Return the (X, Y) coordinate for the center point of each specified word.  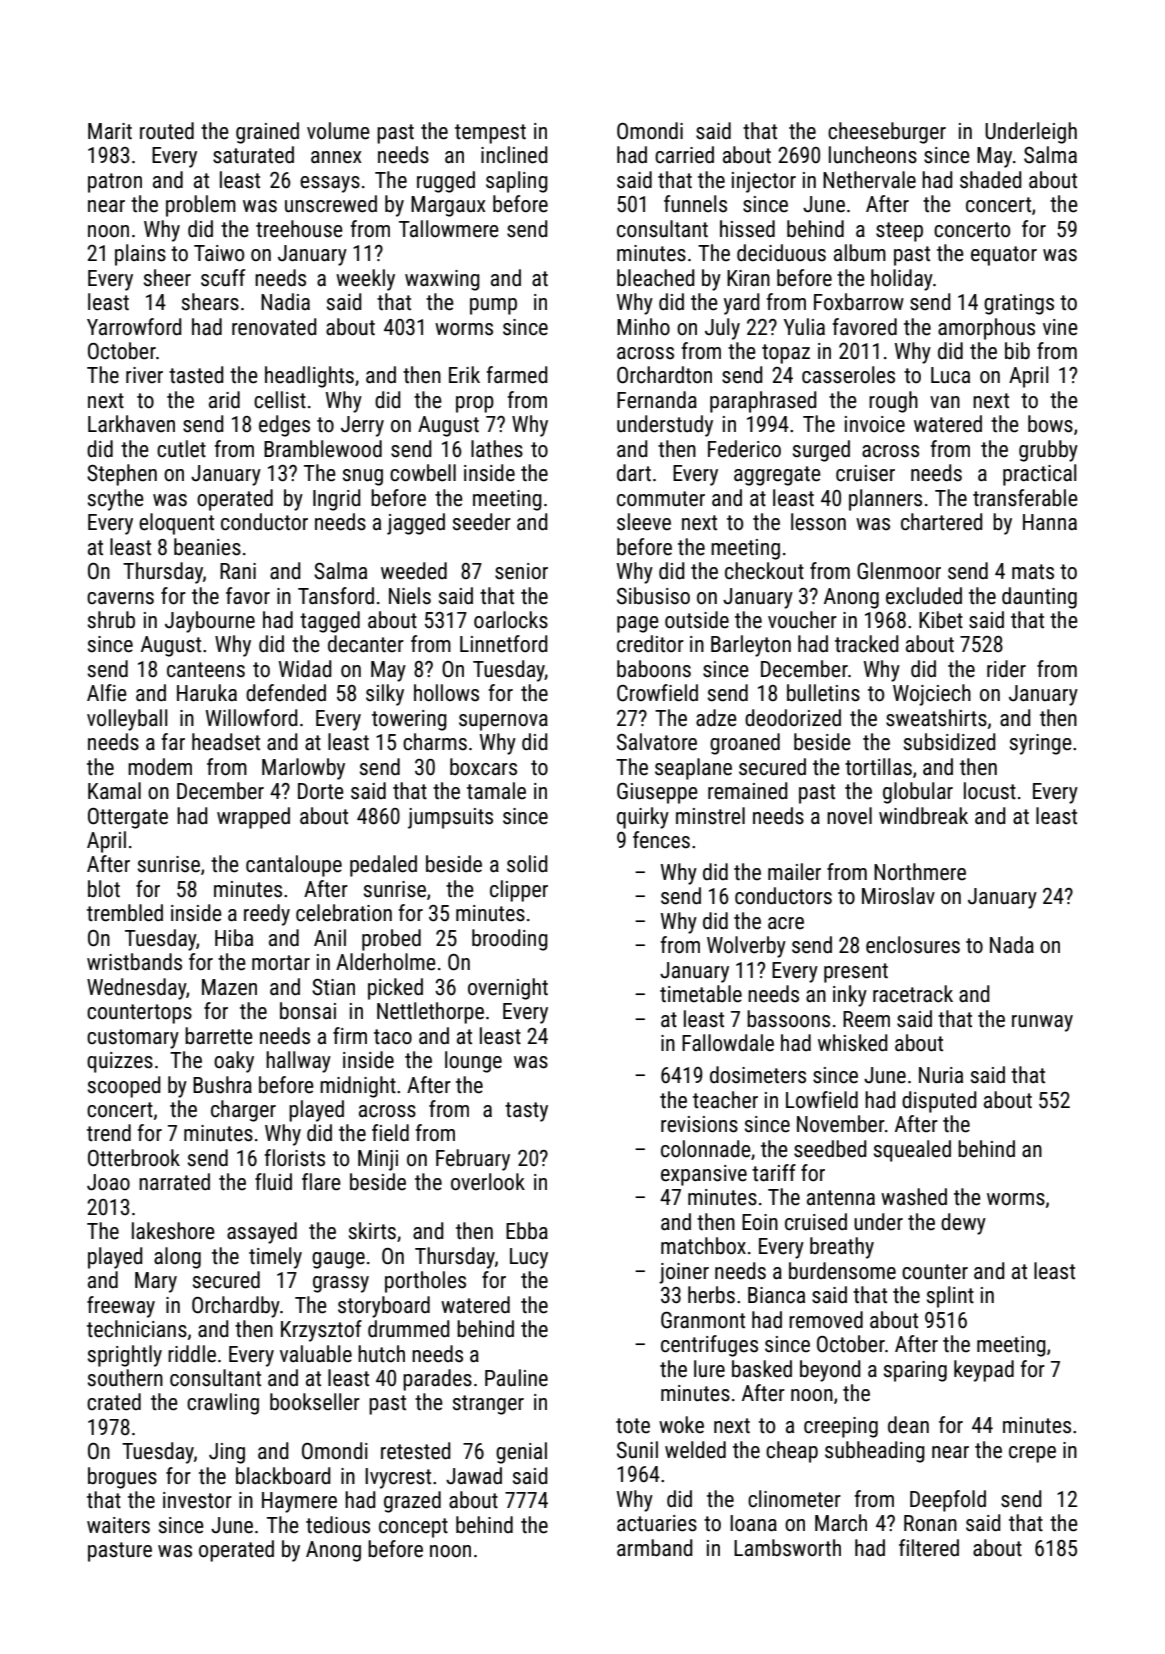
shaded (991, 180)
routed (167, 131)
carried (684, 155)
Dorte (321, 791)
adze (716, 718)
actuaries (657, 1523)
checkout (764, 571)
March (841, 1523)
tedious (338, 1525)
